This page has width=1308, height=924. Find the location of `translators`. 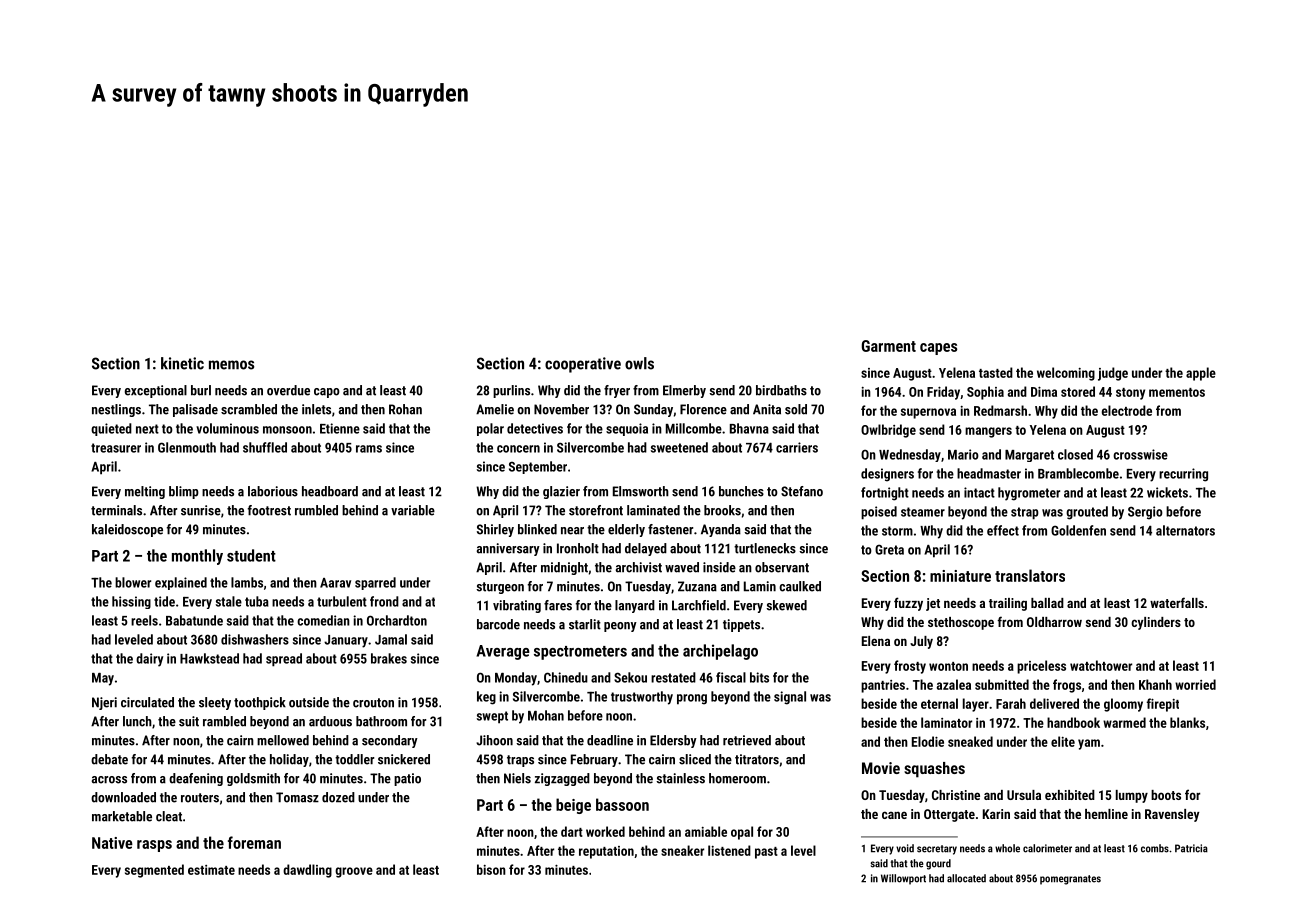

translators is located at coordinates (1030, 575).
